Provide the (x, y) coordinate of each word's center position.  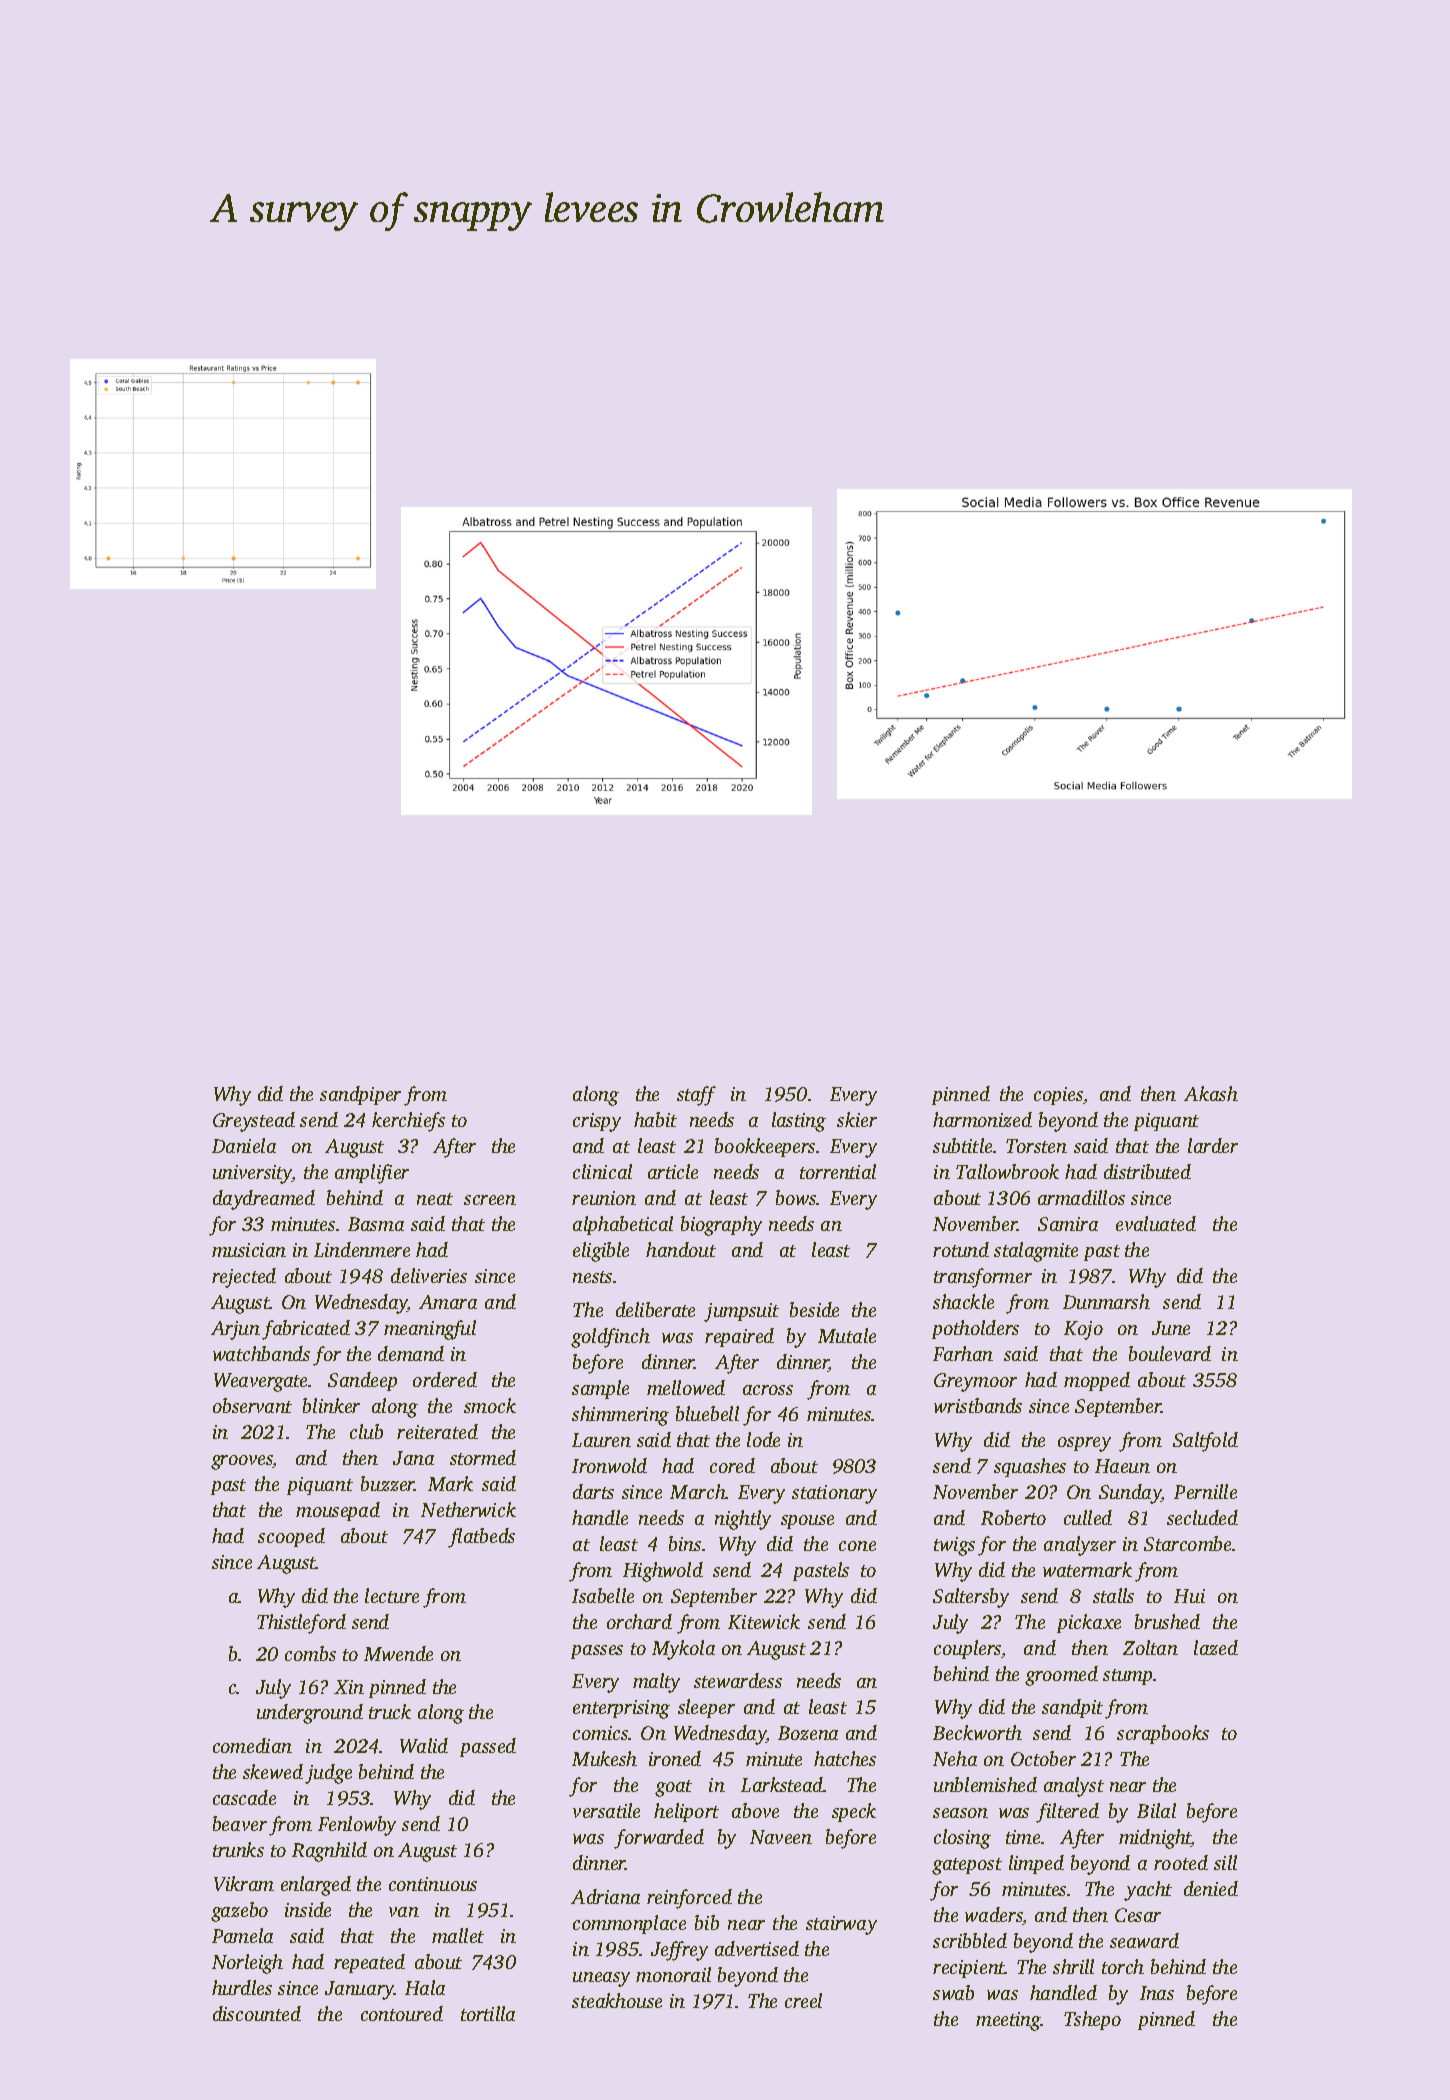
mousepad (338, 1511)
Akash (1211, 1093)
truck (390, 1711)
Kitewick (764, 1621)
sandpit (1072, 1708)
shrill (1073, 1966)
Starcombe (1187, 1543)
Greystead (254, 1122)
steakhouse (617, 2000)
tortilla (488, 2013)
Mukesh (604, 1758)
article (673, 1171)
